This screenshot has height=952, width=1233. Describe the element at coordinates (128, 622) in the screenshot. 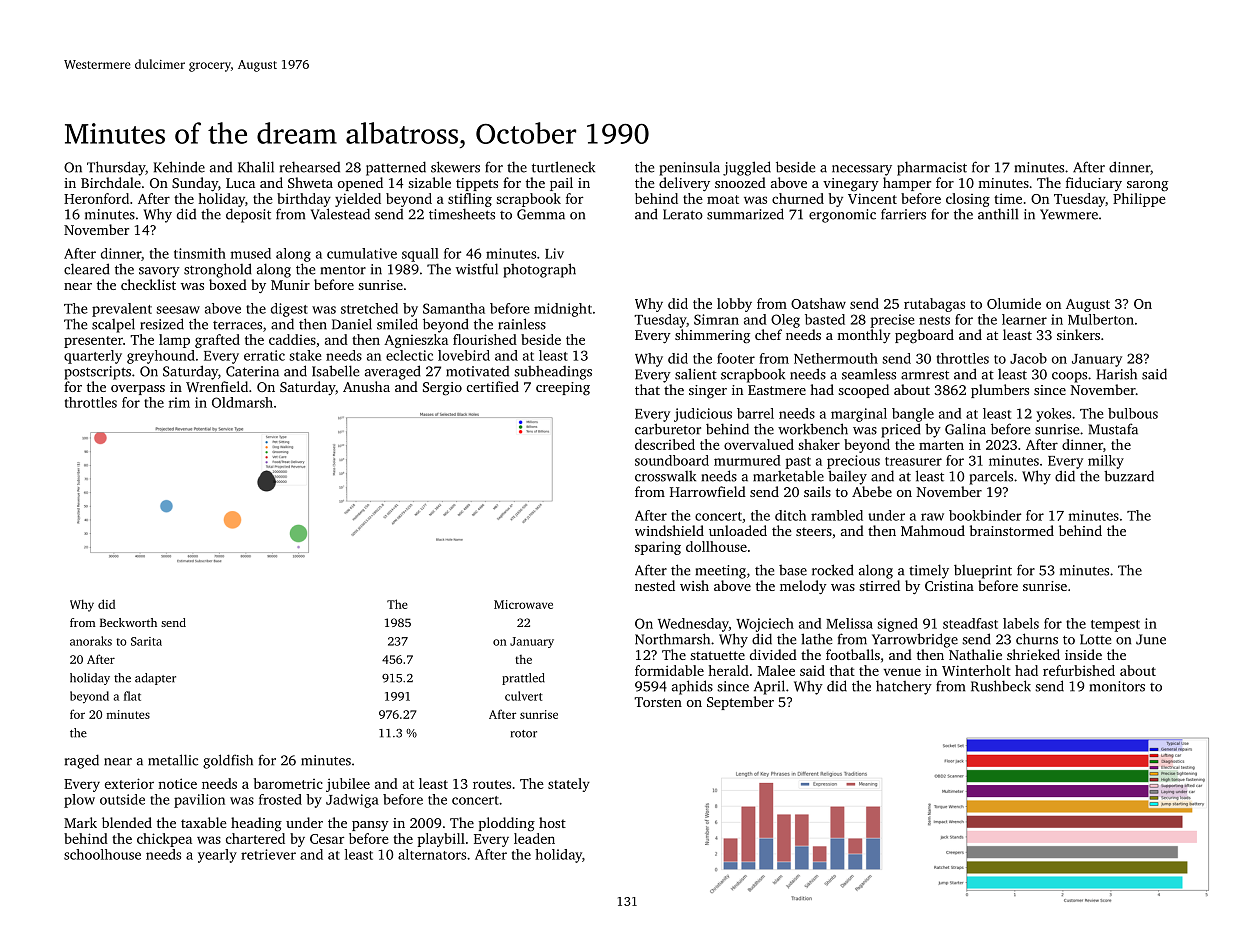

I see `Beckworth` at that location.
